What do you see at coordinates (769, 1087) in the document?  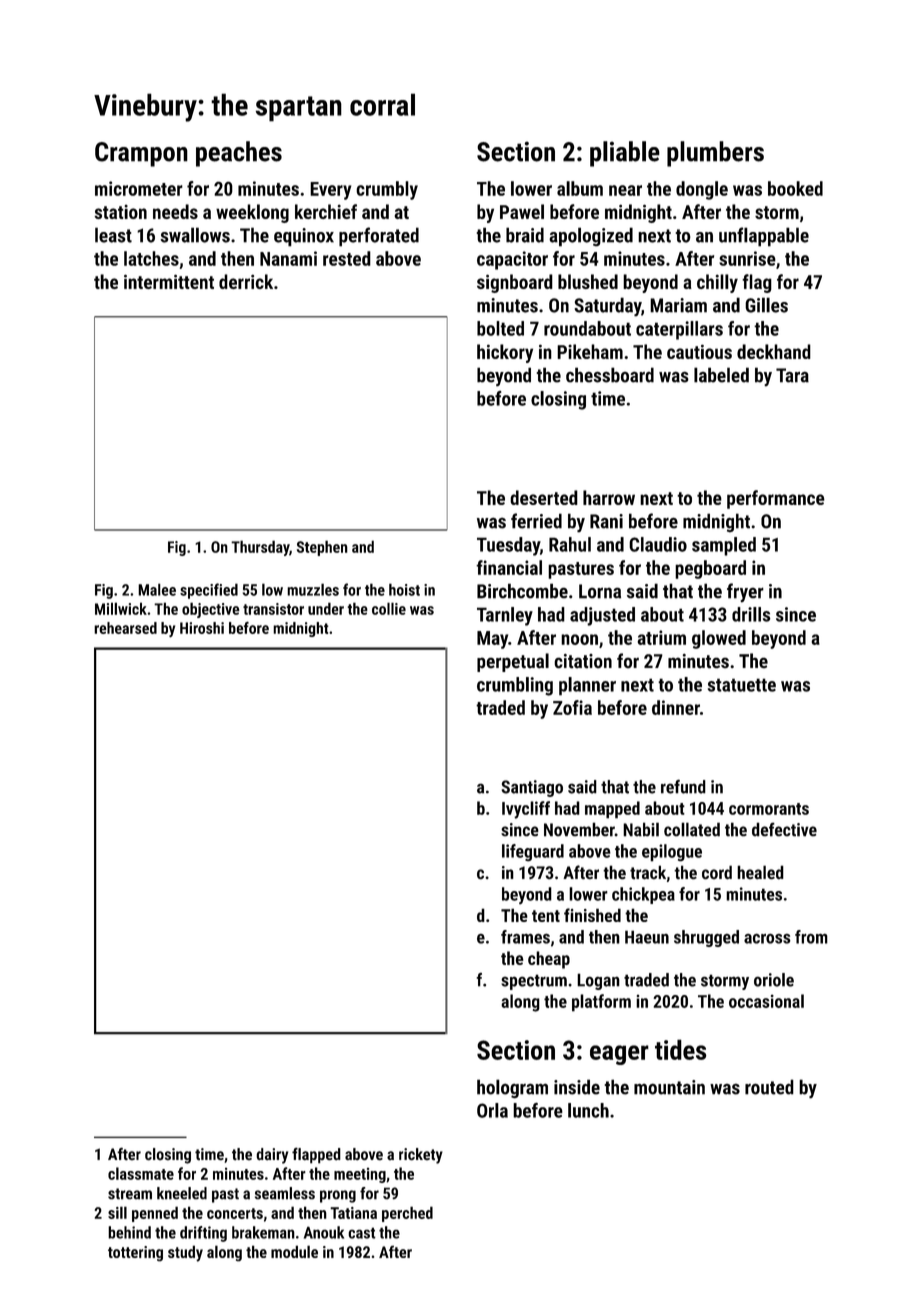 I see `routed` at bounding box center [769, 1087].
